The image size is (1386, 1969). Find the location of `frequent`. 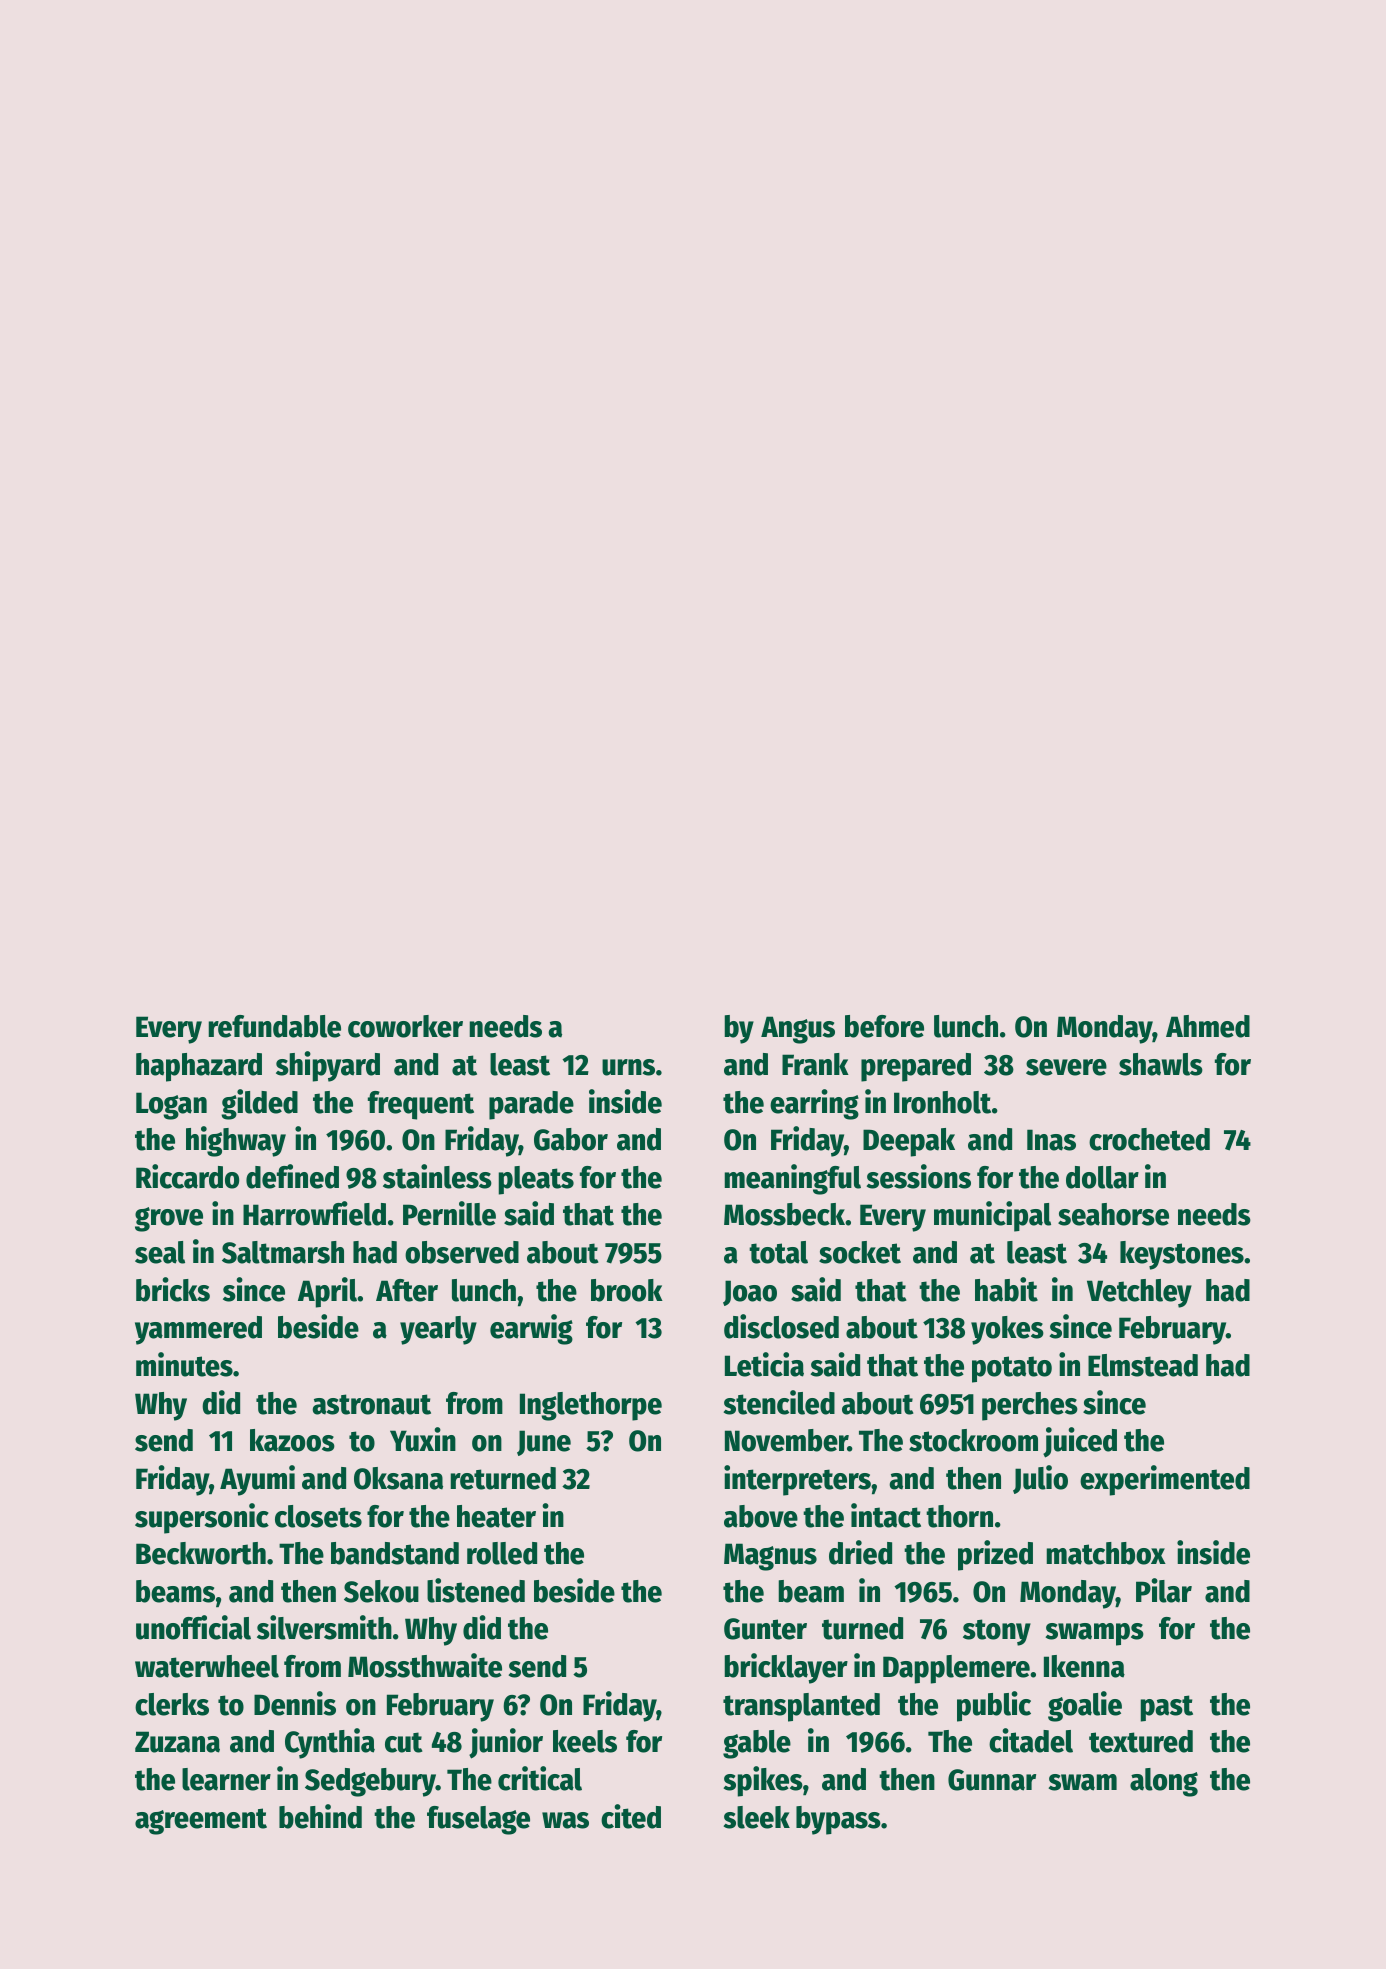

frequent is located at coordinates (421, 1105).
